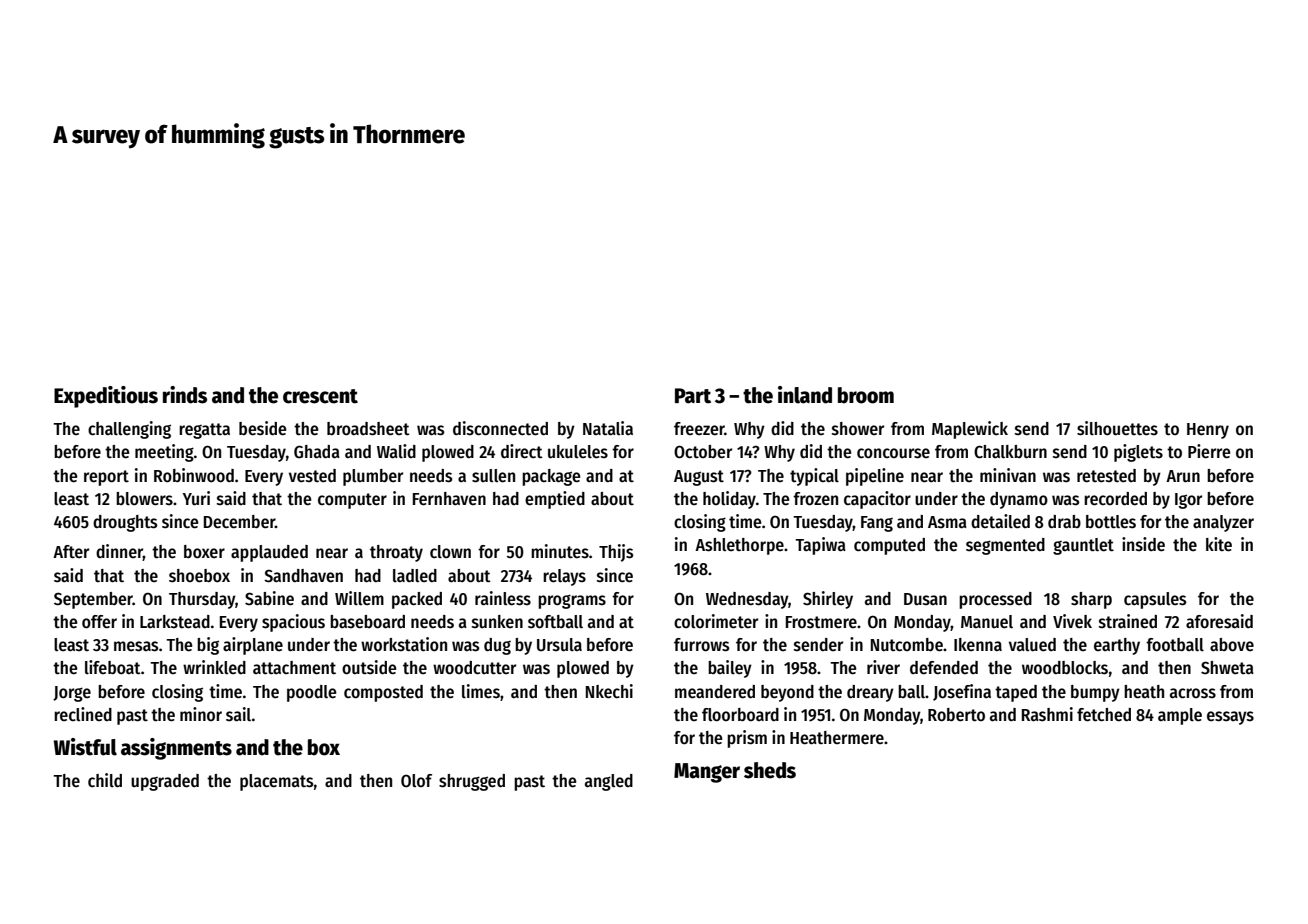 This screenshot has width=1308, height=924. What do you see at coordinates (828, 600) in the screenshot?
I see `Shirley` at bounding box center [828, 600].
